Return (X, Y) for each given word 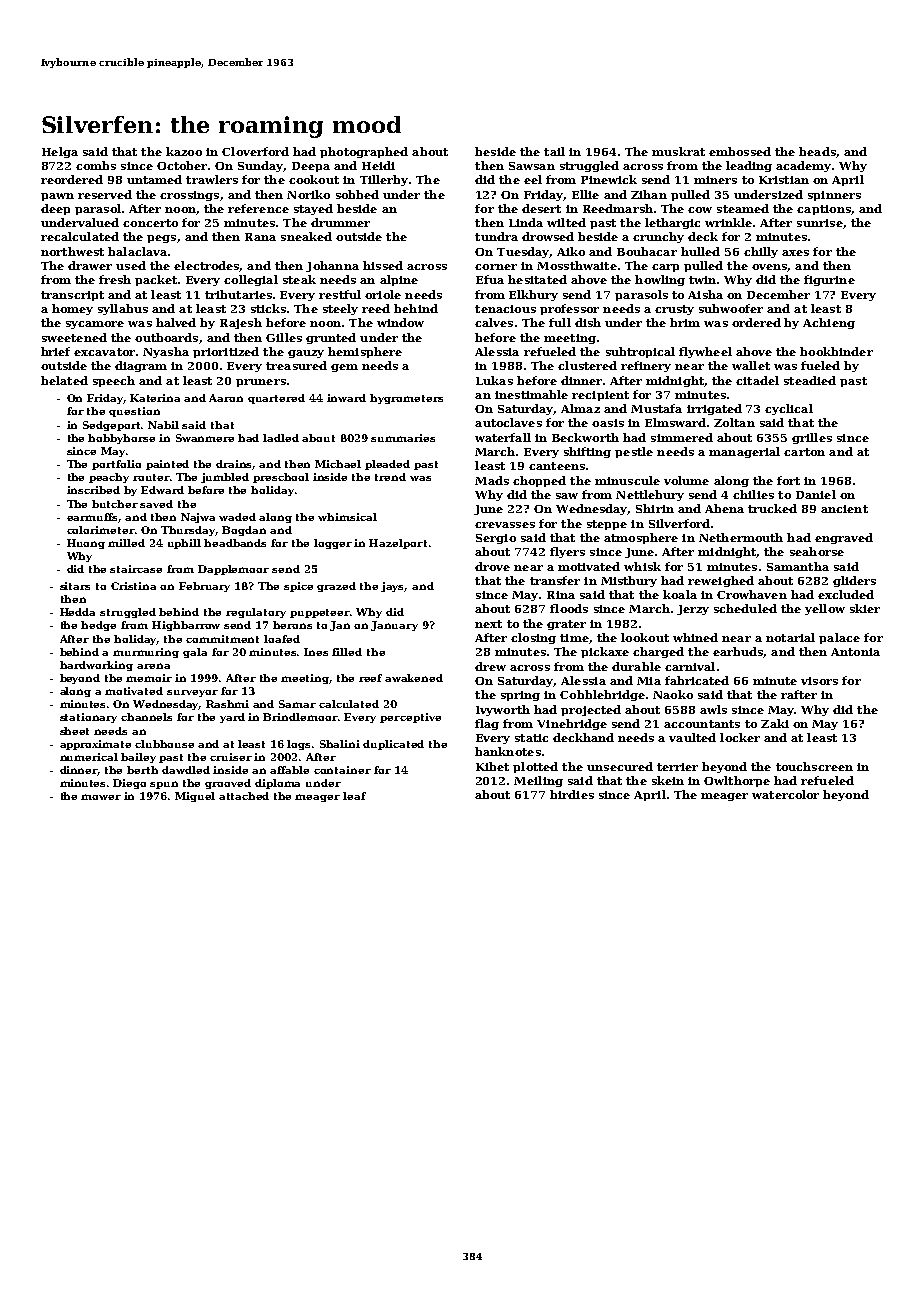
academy (803, 166)
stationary (88, 718)
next (488, 624)
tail (554, 151)
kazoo (184, 151)
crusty (674, 310)
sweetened (74, 337)
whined (695, 637)
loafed (282, 639)
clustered (587, 365)
